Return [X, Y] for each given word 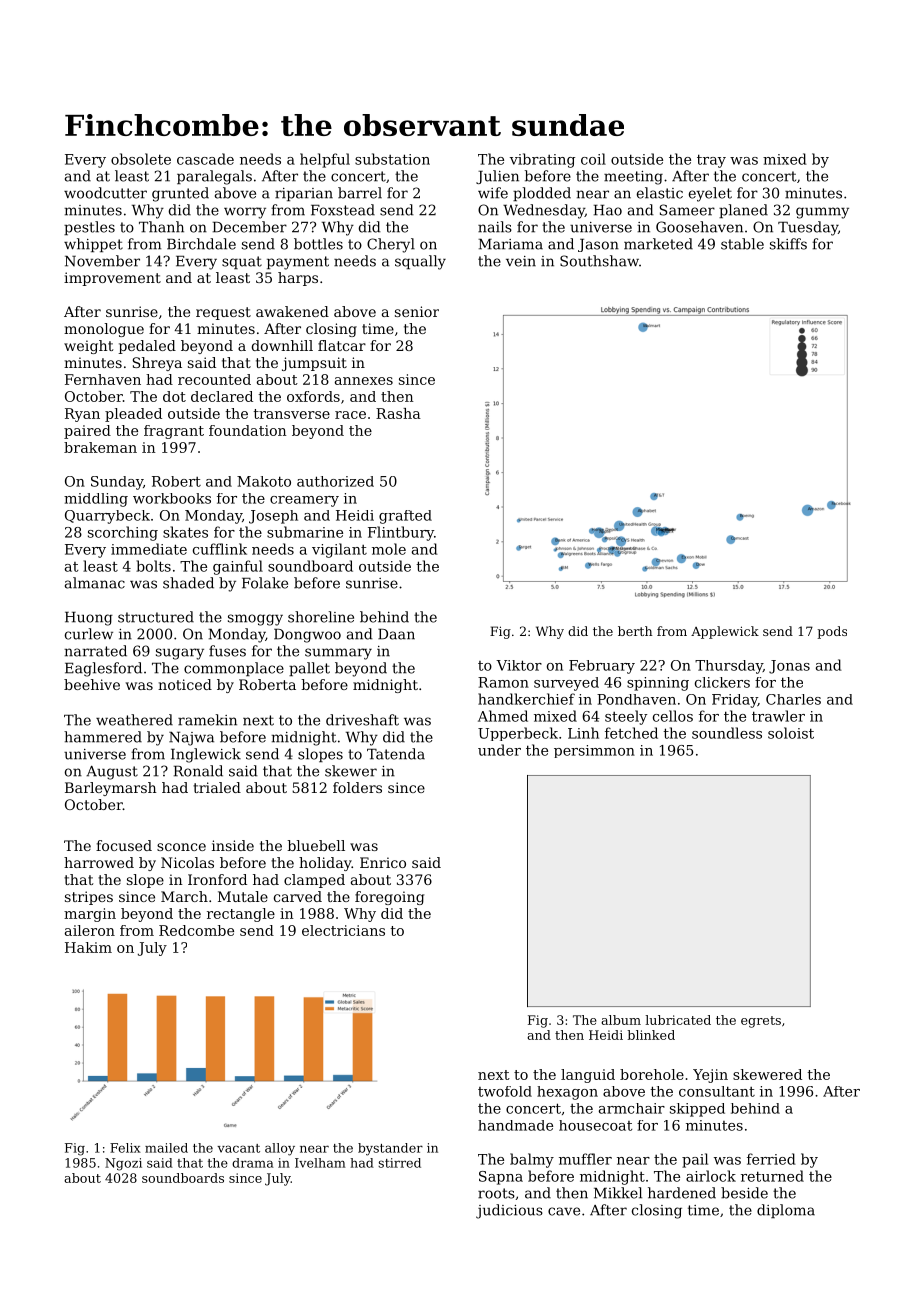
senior [417, 311]
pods [832, 632]
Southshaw [599, 261]
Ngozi [123, 1164]
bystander [390, 1149]
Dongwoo [307, 636]
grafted [405, 517]
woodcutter [105, 193]
